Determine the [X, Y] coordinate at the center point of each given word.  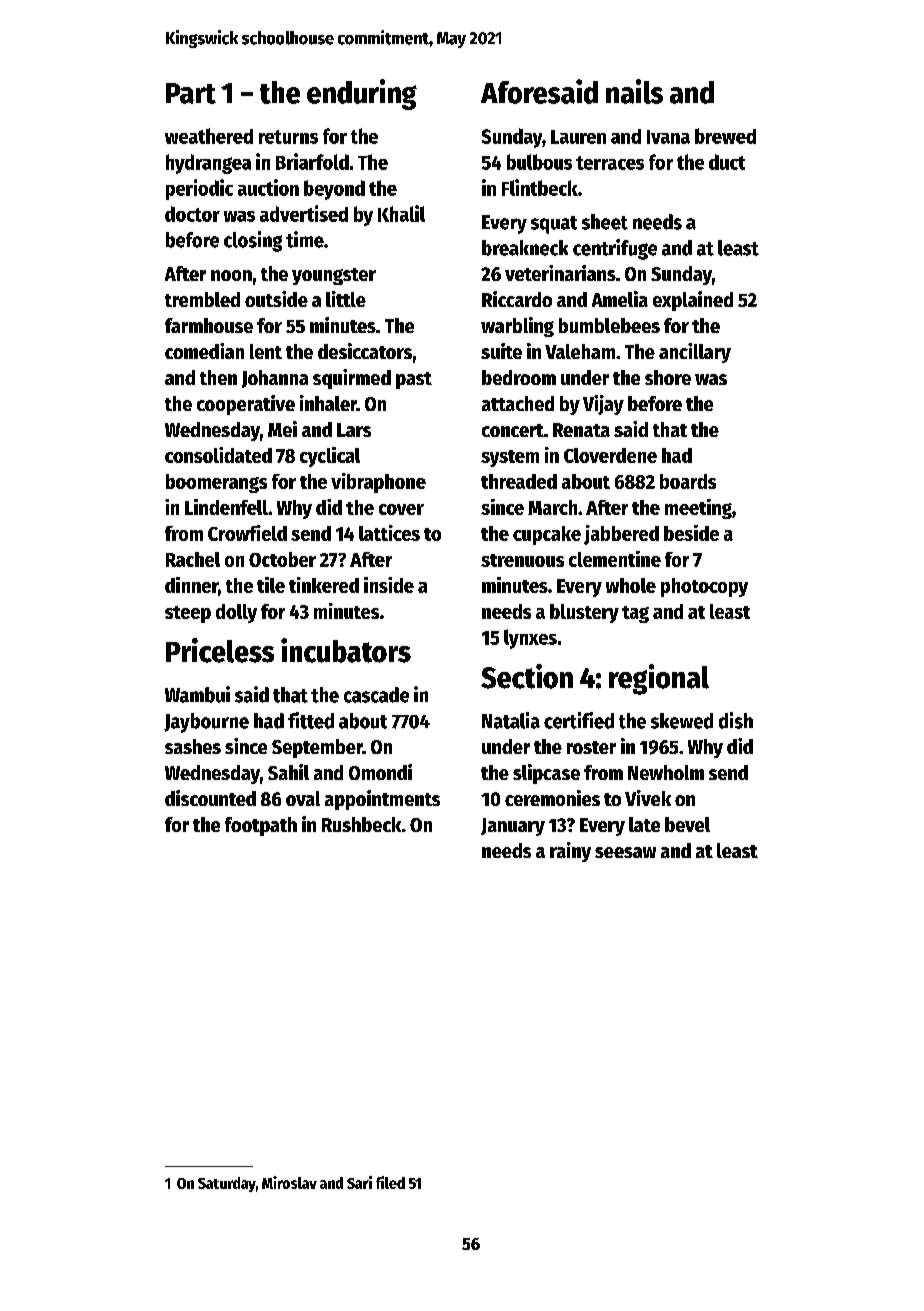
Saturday [227, 1184]
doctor [192, 214]
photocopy [704, 587]
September [317, 748]
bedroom [519, 377]
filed [390, 1182]
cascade [376, 695]
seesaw [625, 852]
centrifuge [615, 249]
